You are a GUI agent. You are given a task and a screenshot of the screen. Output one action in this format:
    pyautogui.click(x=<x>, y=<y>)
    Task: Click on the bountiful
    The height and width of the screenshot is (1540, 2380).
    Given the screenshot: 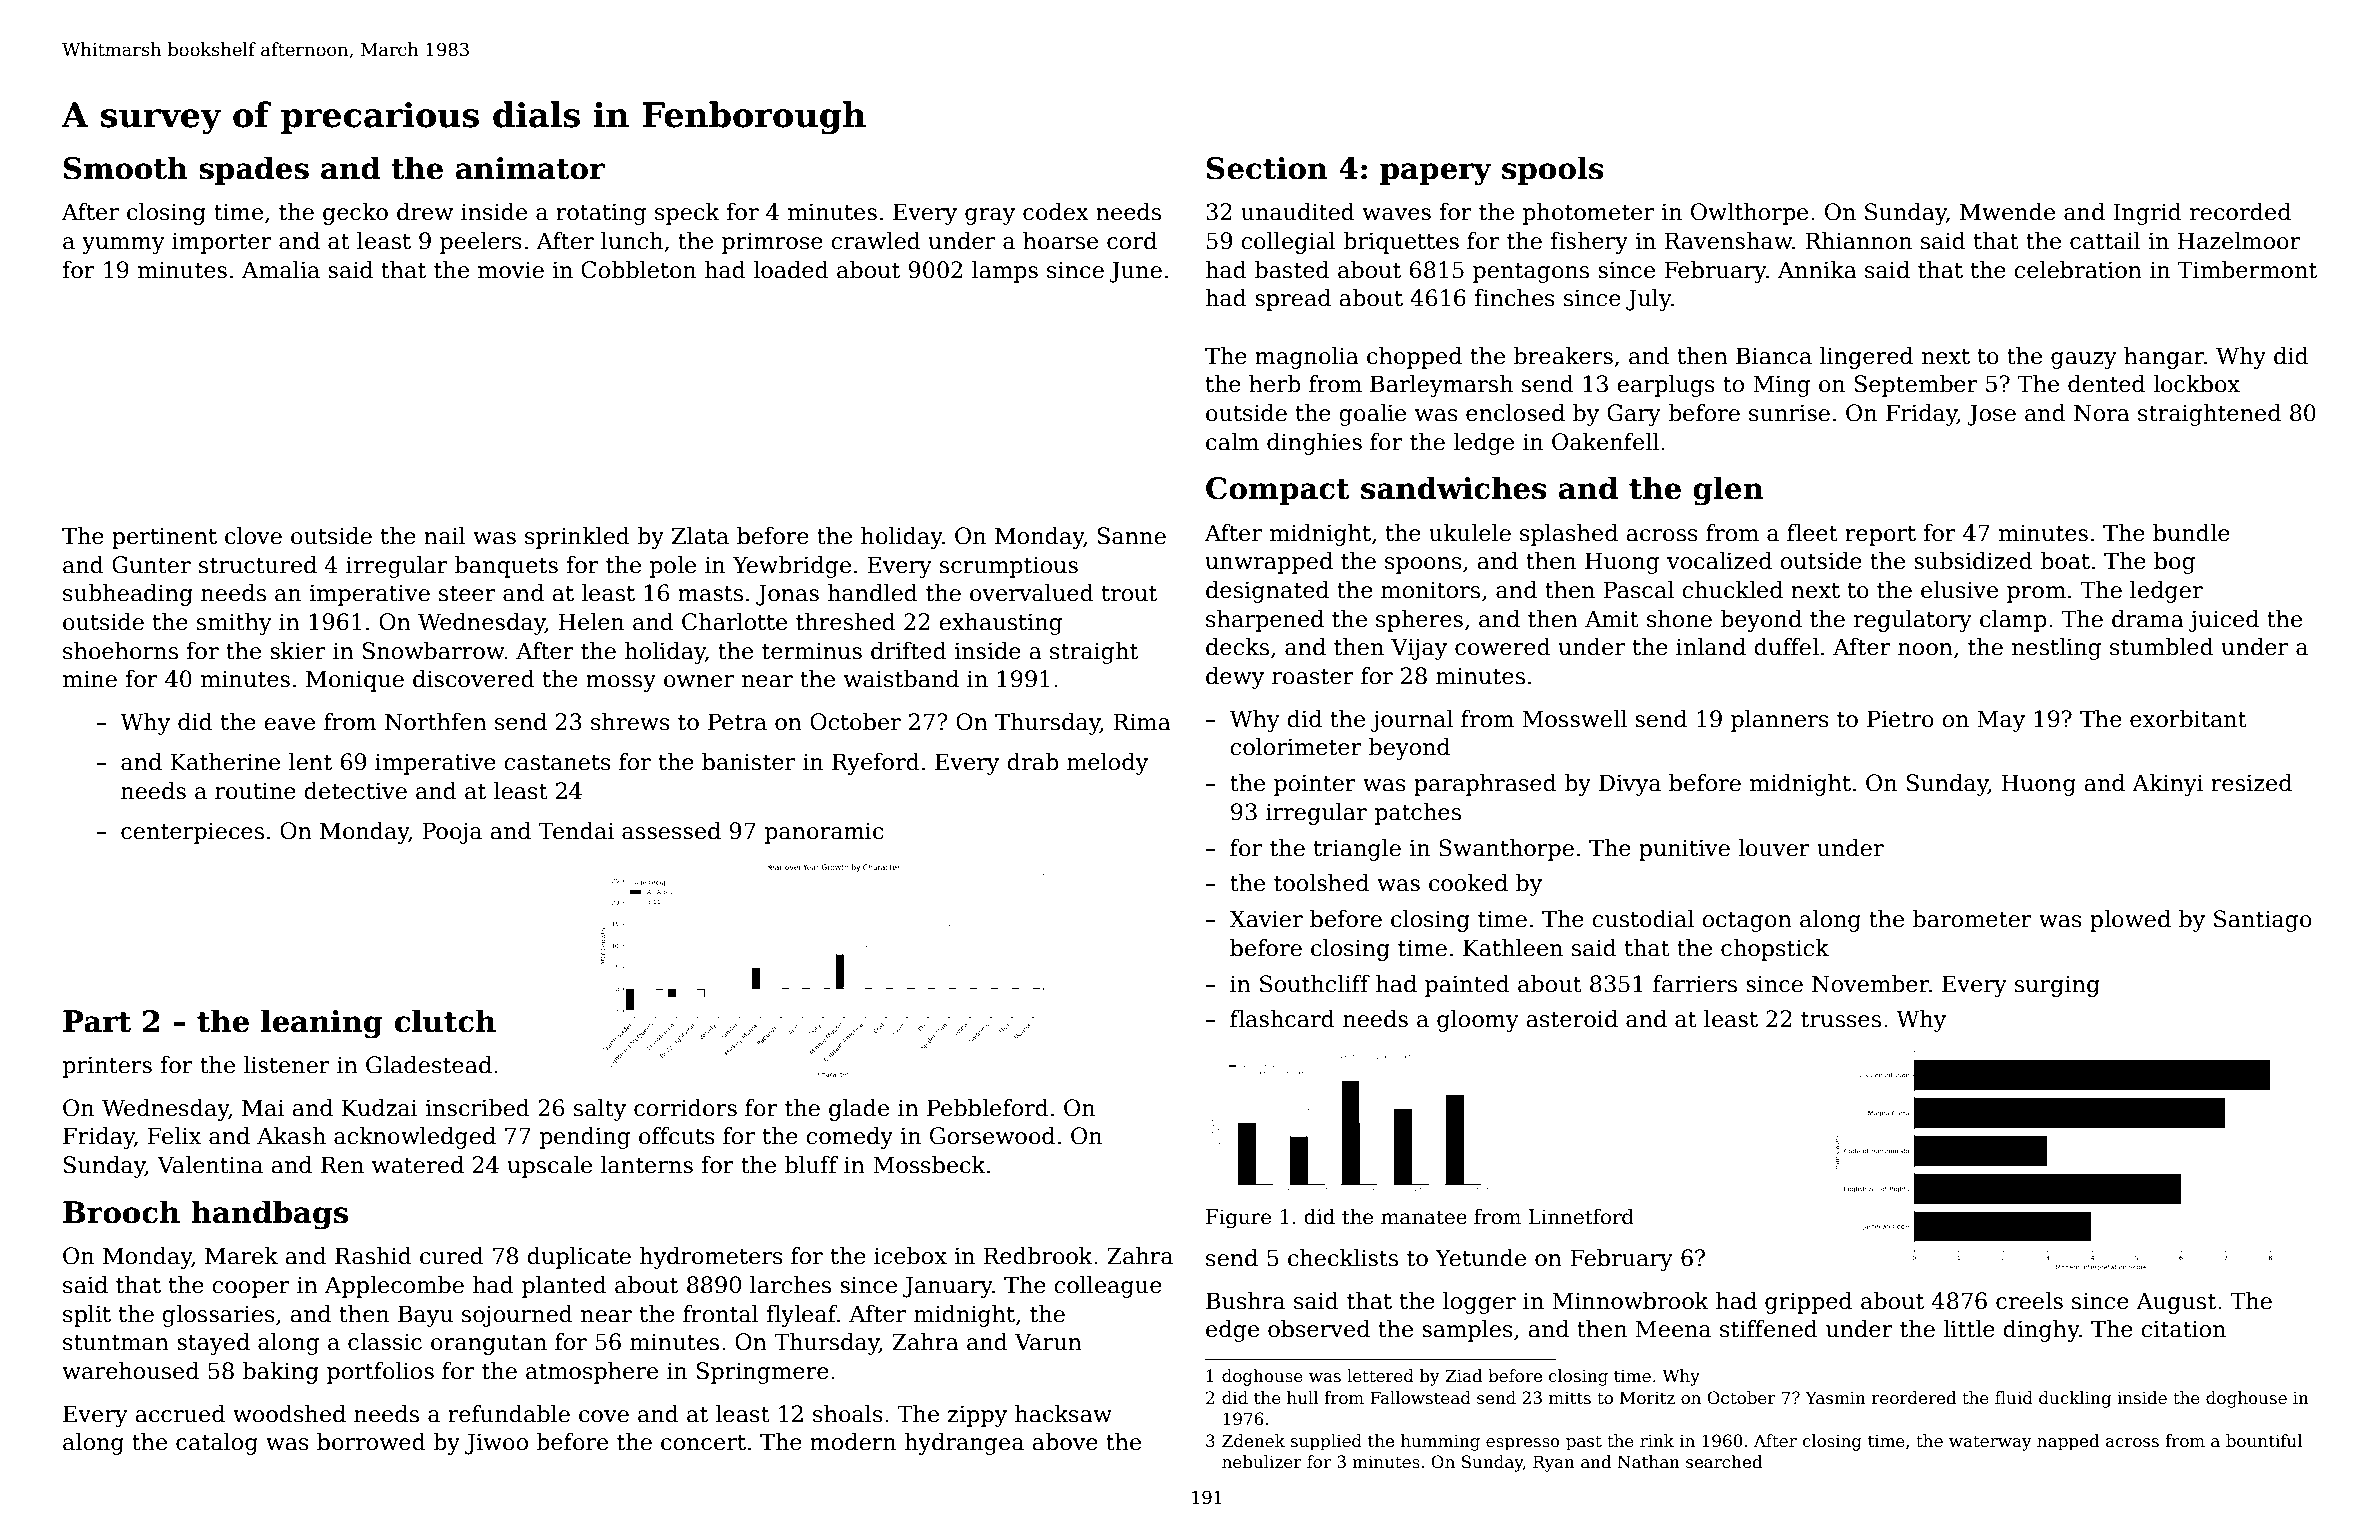 What is the action you would take?
    pyautogui.click(x=2264, y=1441)
